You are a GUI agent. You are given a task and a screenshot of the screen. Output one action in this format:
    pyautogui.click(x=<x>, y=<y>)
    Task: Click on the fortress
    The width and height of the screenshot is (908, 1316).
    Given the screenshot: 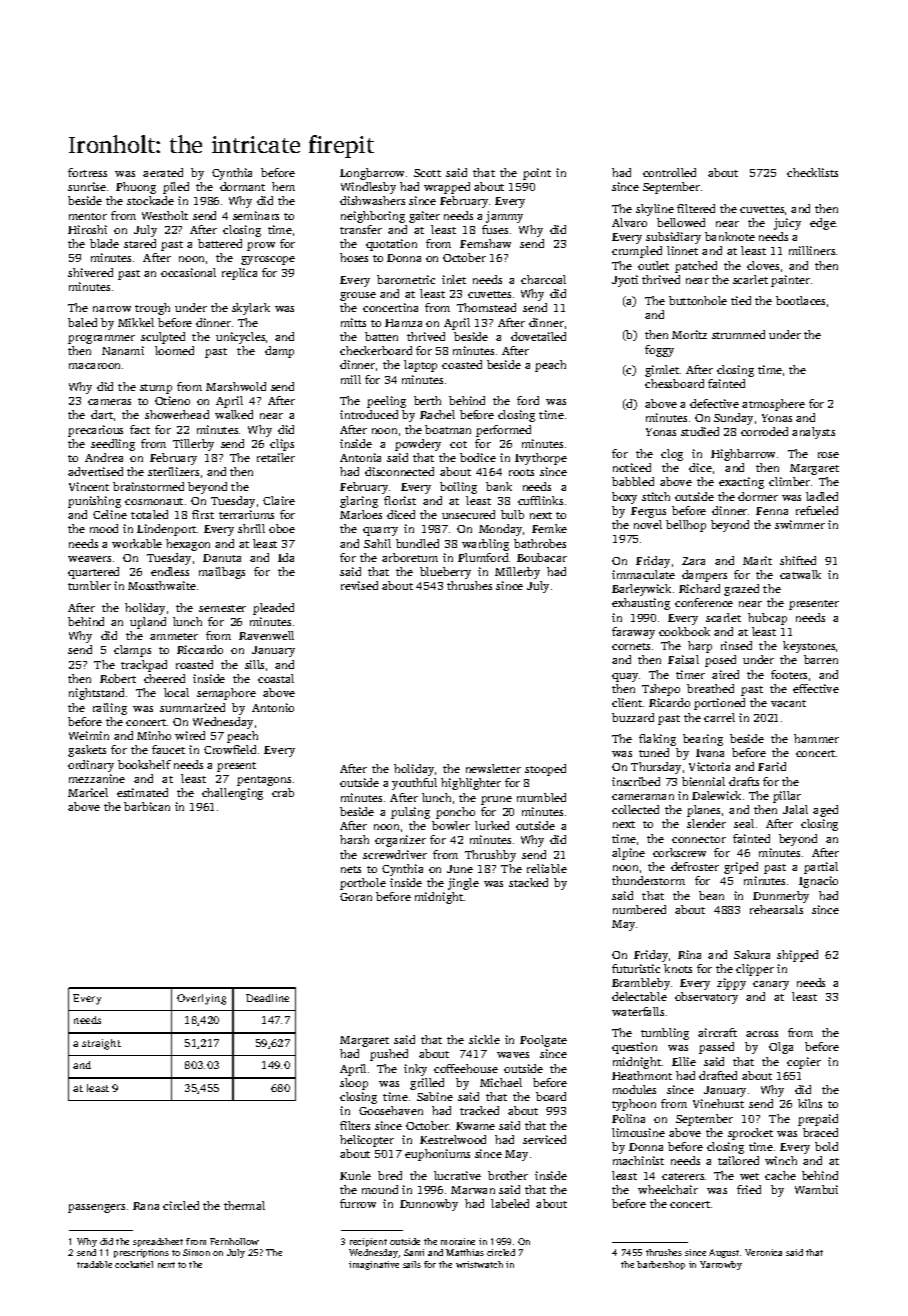 What is the action you would take?
    pyautogui.click(x=87, y=172)
